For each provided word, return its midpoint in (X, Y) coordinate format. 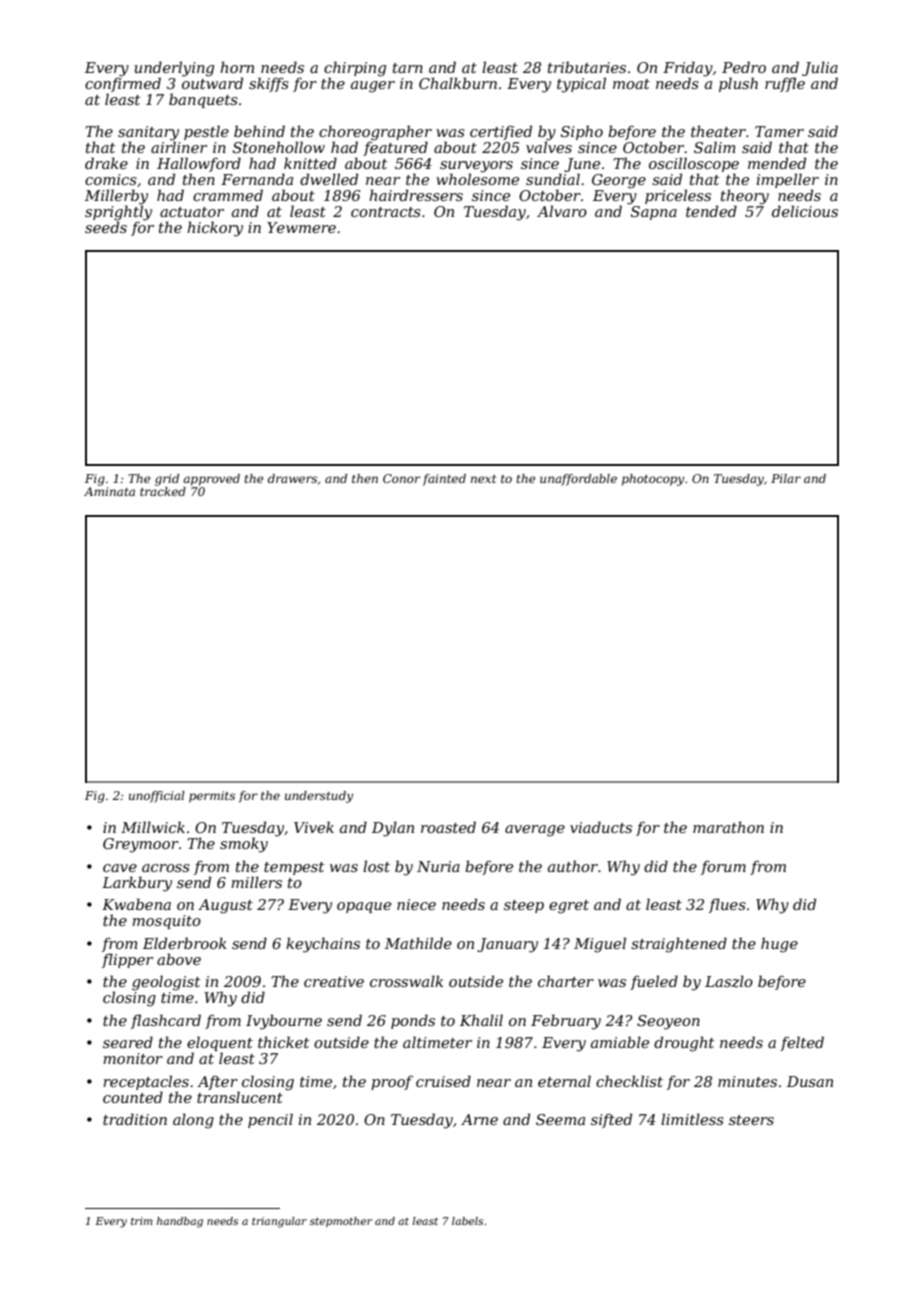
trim (141, 1221)
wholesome (477, 179)
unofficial (157, 797)
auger (373, 87)
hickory (215, 229)
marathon (728, 827)
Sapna (654, 213)
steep (524, 906)
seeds (106, 227)
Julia (820, 68)
